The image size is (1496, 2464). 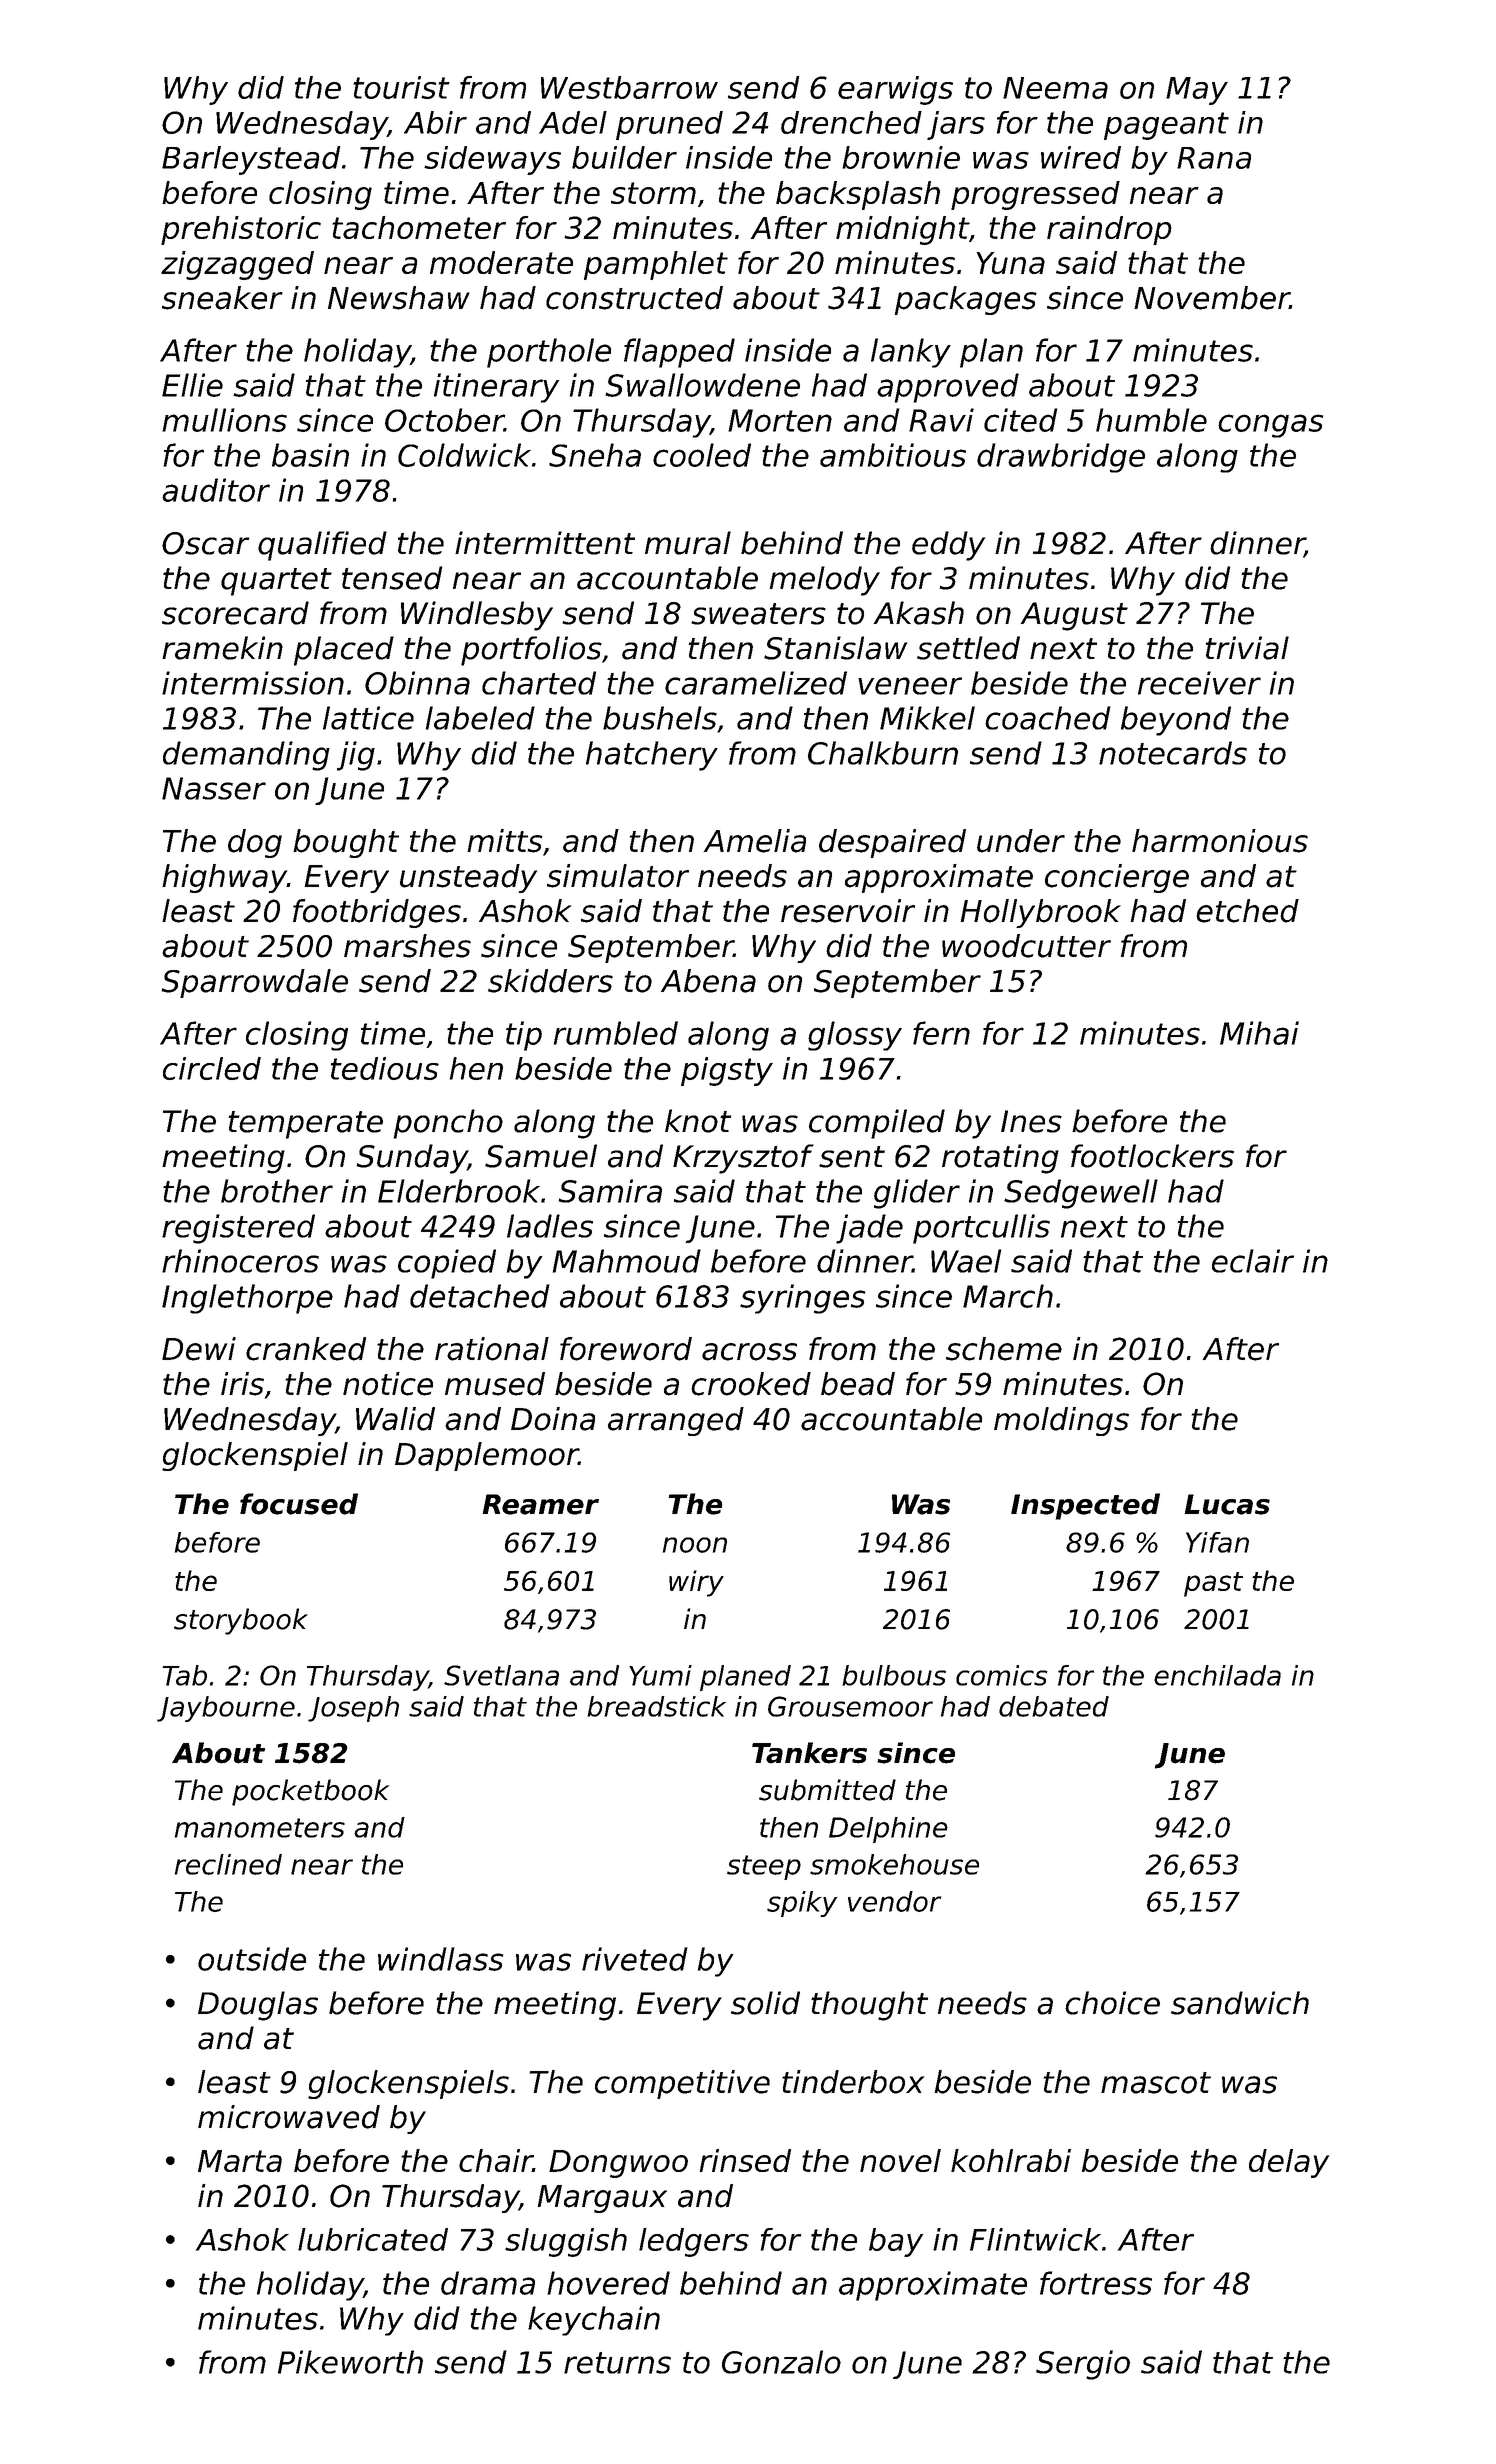 I want to click on bay, so click(x=896, y=2242).
